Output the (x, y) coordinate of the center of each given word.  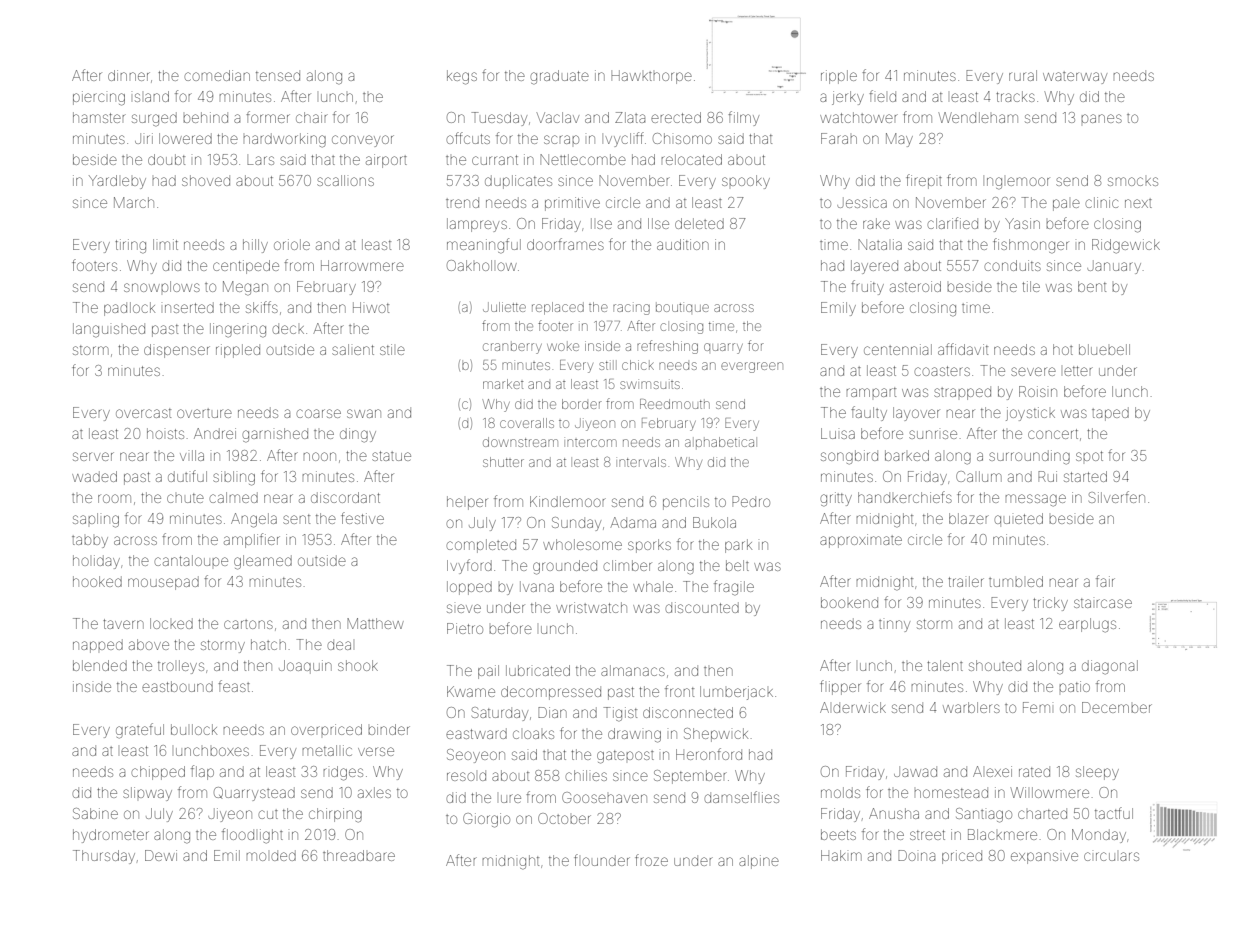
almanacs (633, 670)
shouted (995, 665)
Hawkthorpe (651, 77)
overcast (143, 413)
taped (1110, 414)
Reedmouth (675, 404)
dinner (129, 75)
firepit (924, 181)
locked (171, 623)
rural (1023, 75)
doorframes (565, 244)
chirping (335, 815)
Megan (245, 288)
